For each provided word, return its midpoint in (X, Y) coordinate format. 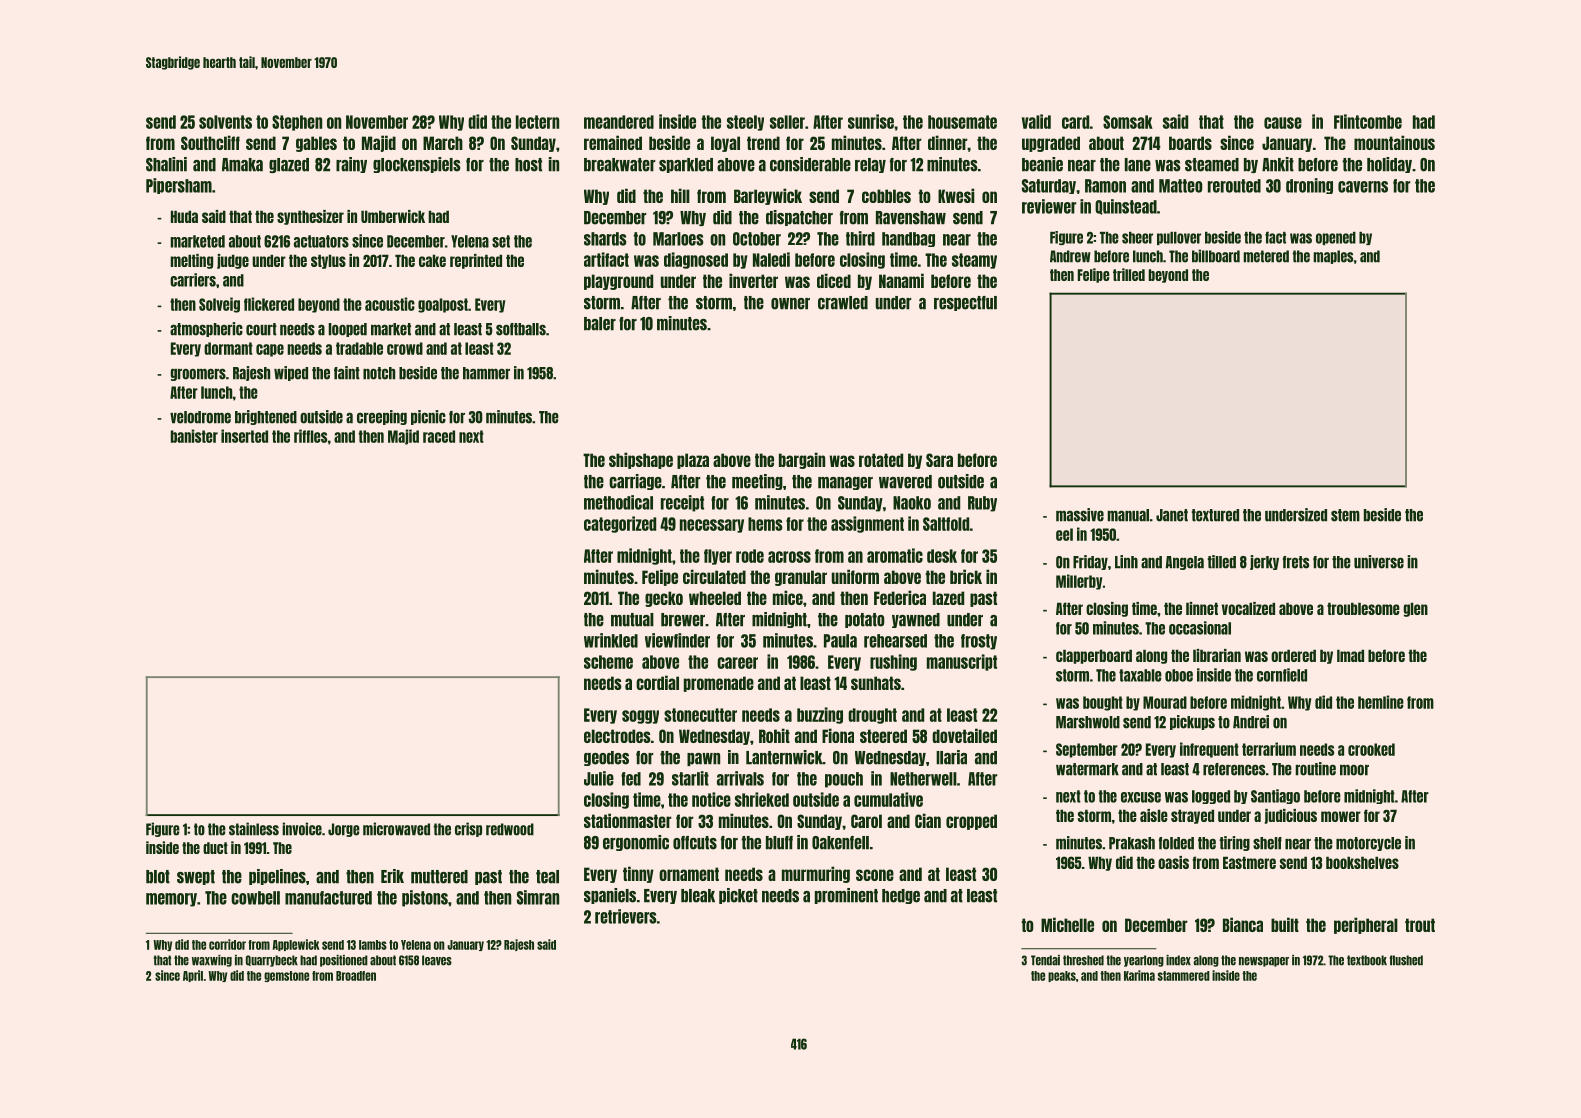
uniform (855, 576)
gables (316, 144)
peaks (1062, 976)
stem (1345, 515)
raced (439, 436)
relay (870, 165)
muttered (439, 877)
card (1076, 122)
